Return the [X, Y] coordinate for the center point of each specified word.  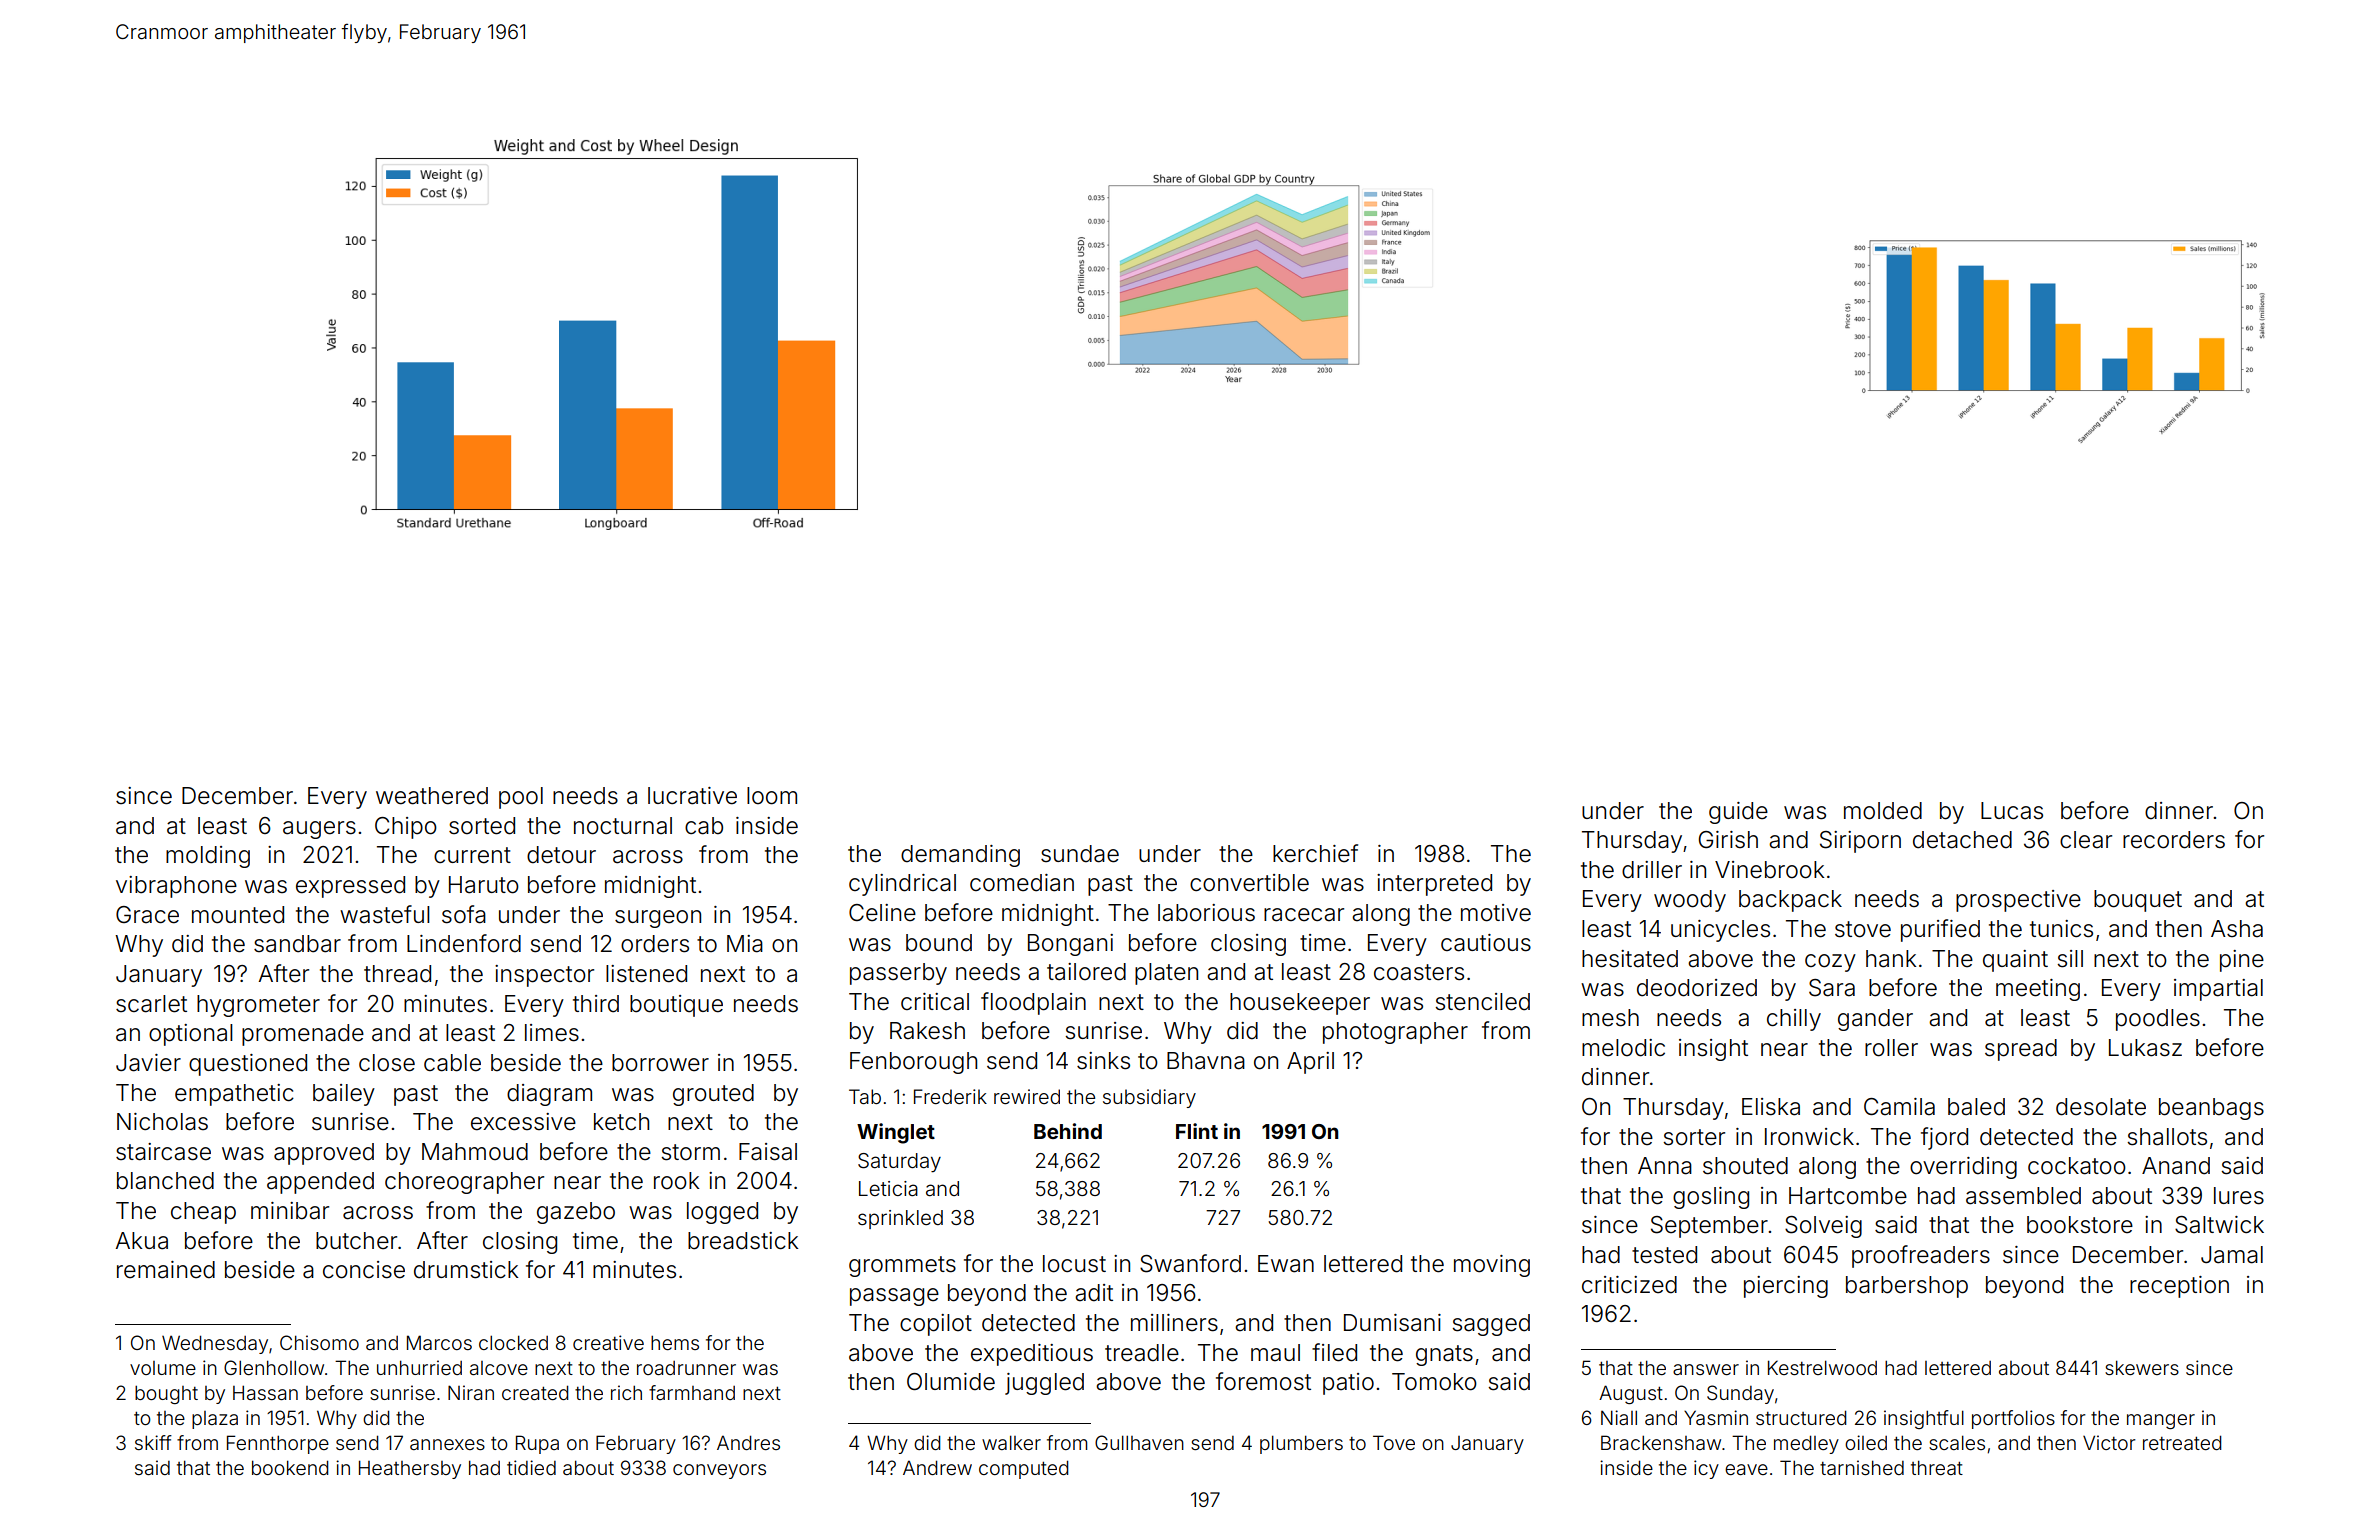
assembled [2023, 1196]
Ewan [1286, 1264]
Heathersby [410, 1469]
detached [1962, 840]
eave [1746, 1469]
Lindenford [464, 943]
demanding [960, 856]
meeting [2038, 990]
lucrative [692, 796]
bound [939, 943]
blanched [165, 1181]
